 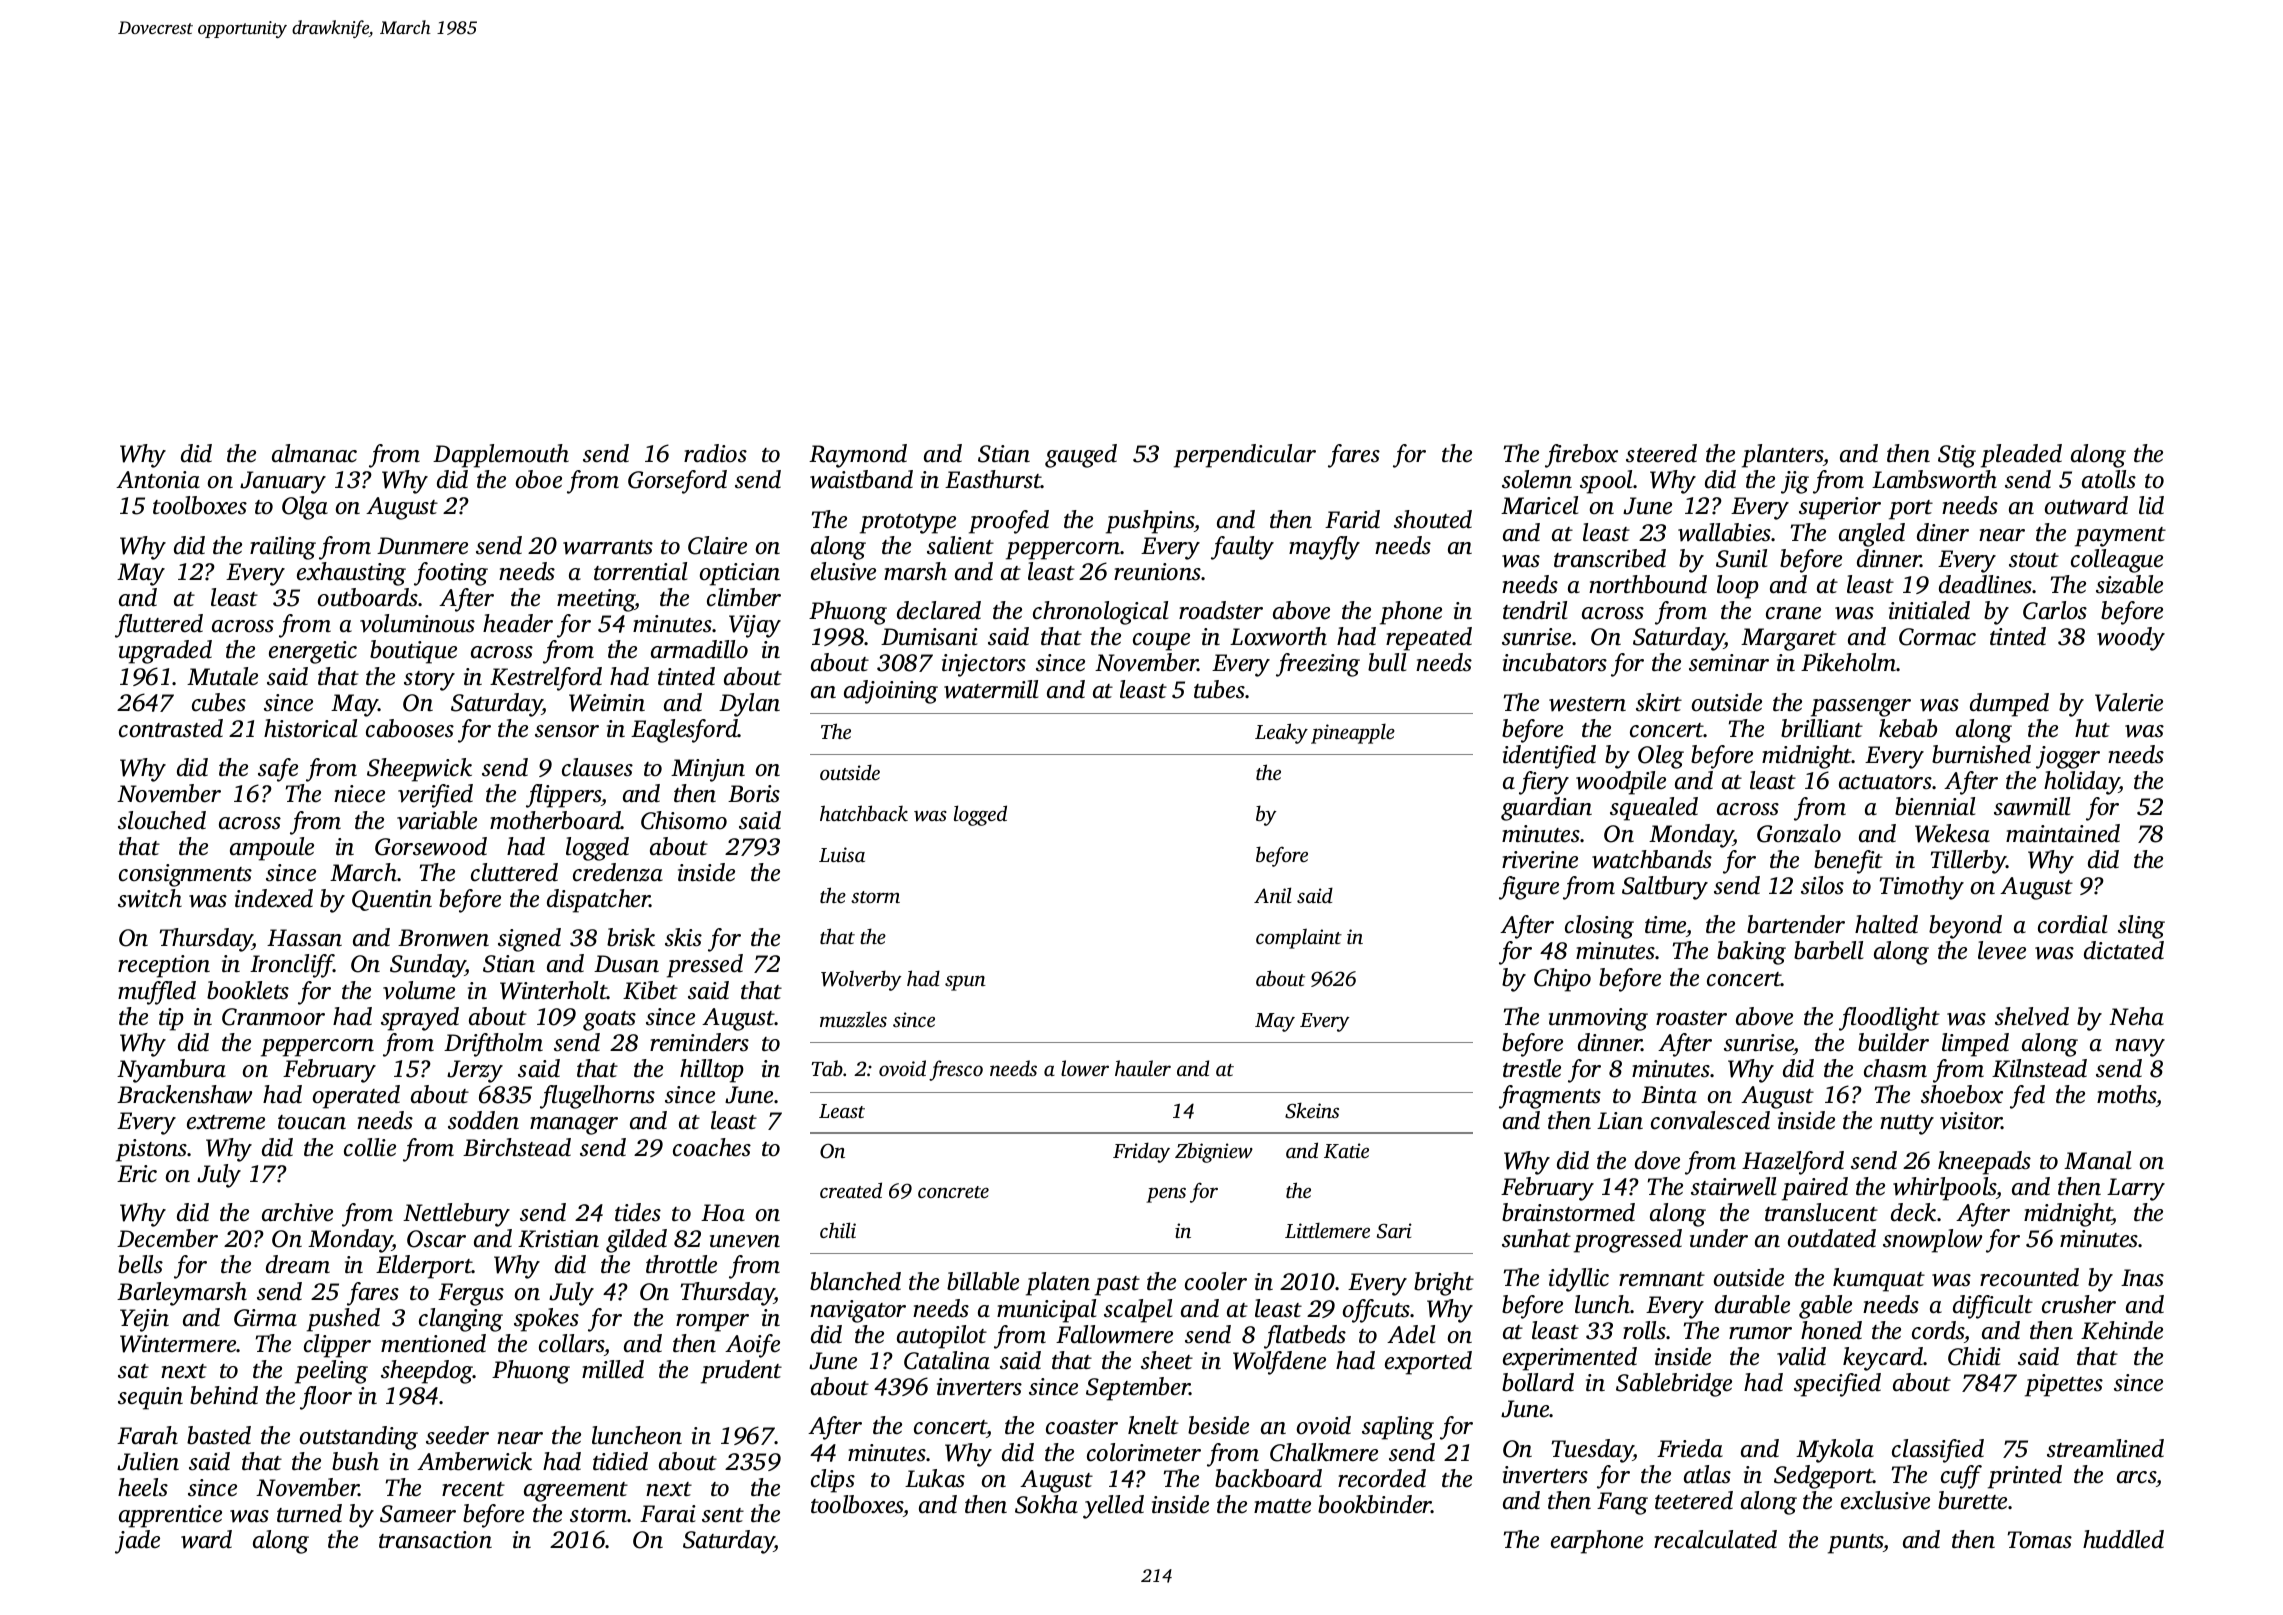 What do you see at coordinates (137, 1174) in the page?
I see `Eric` at bounding box center [137, 1174].
